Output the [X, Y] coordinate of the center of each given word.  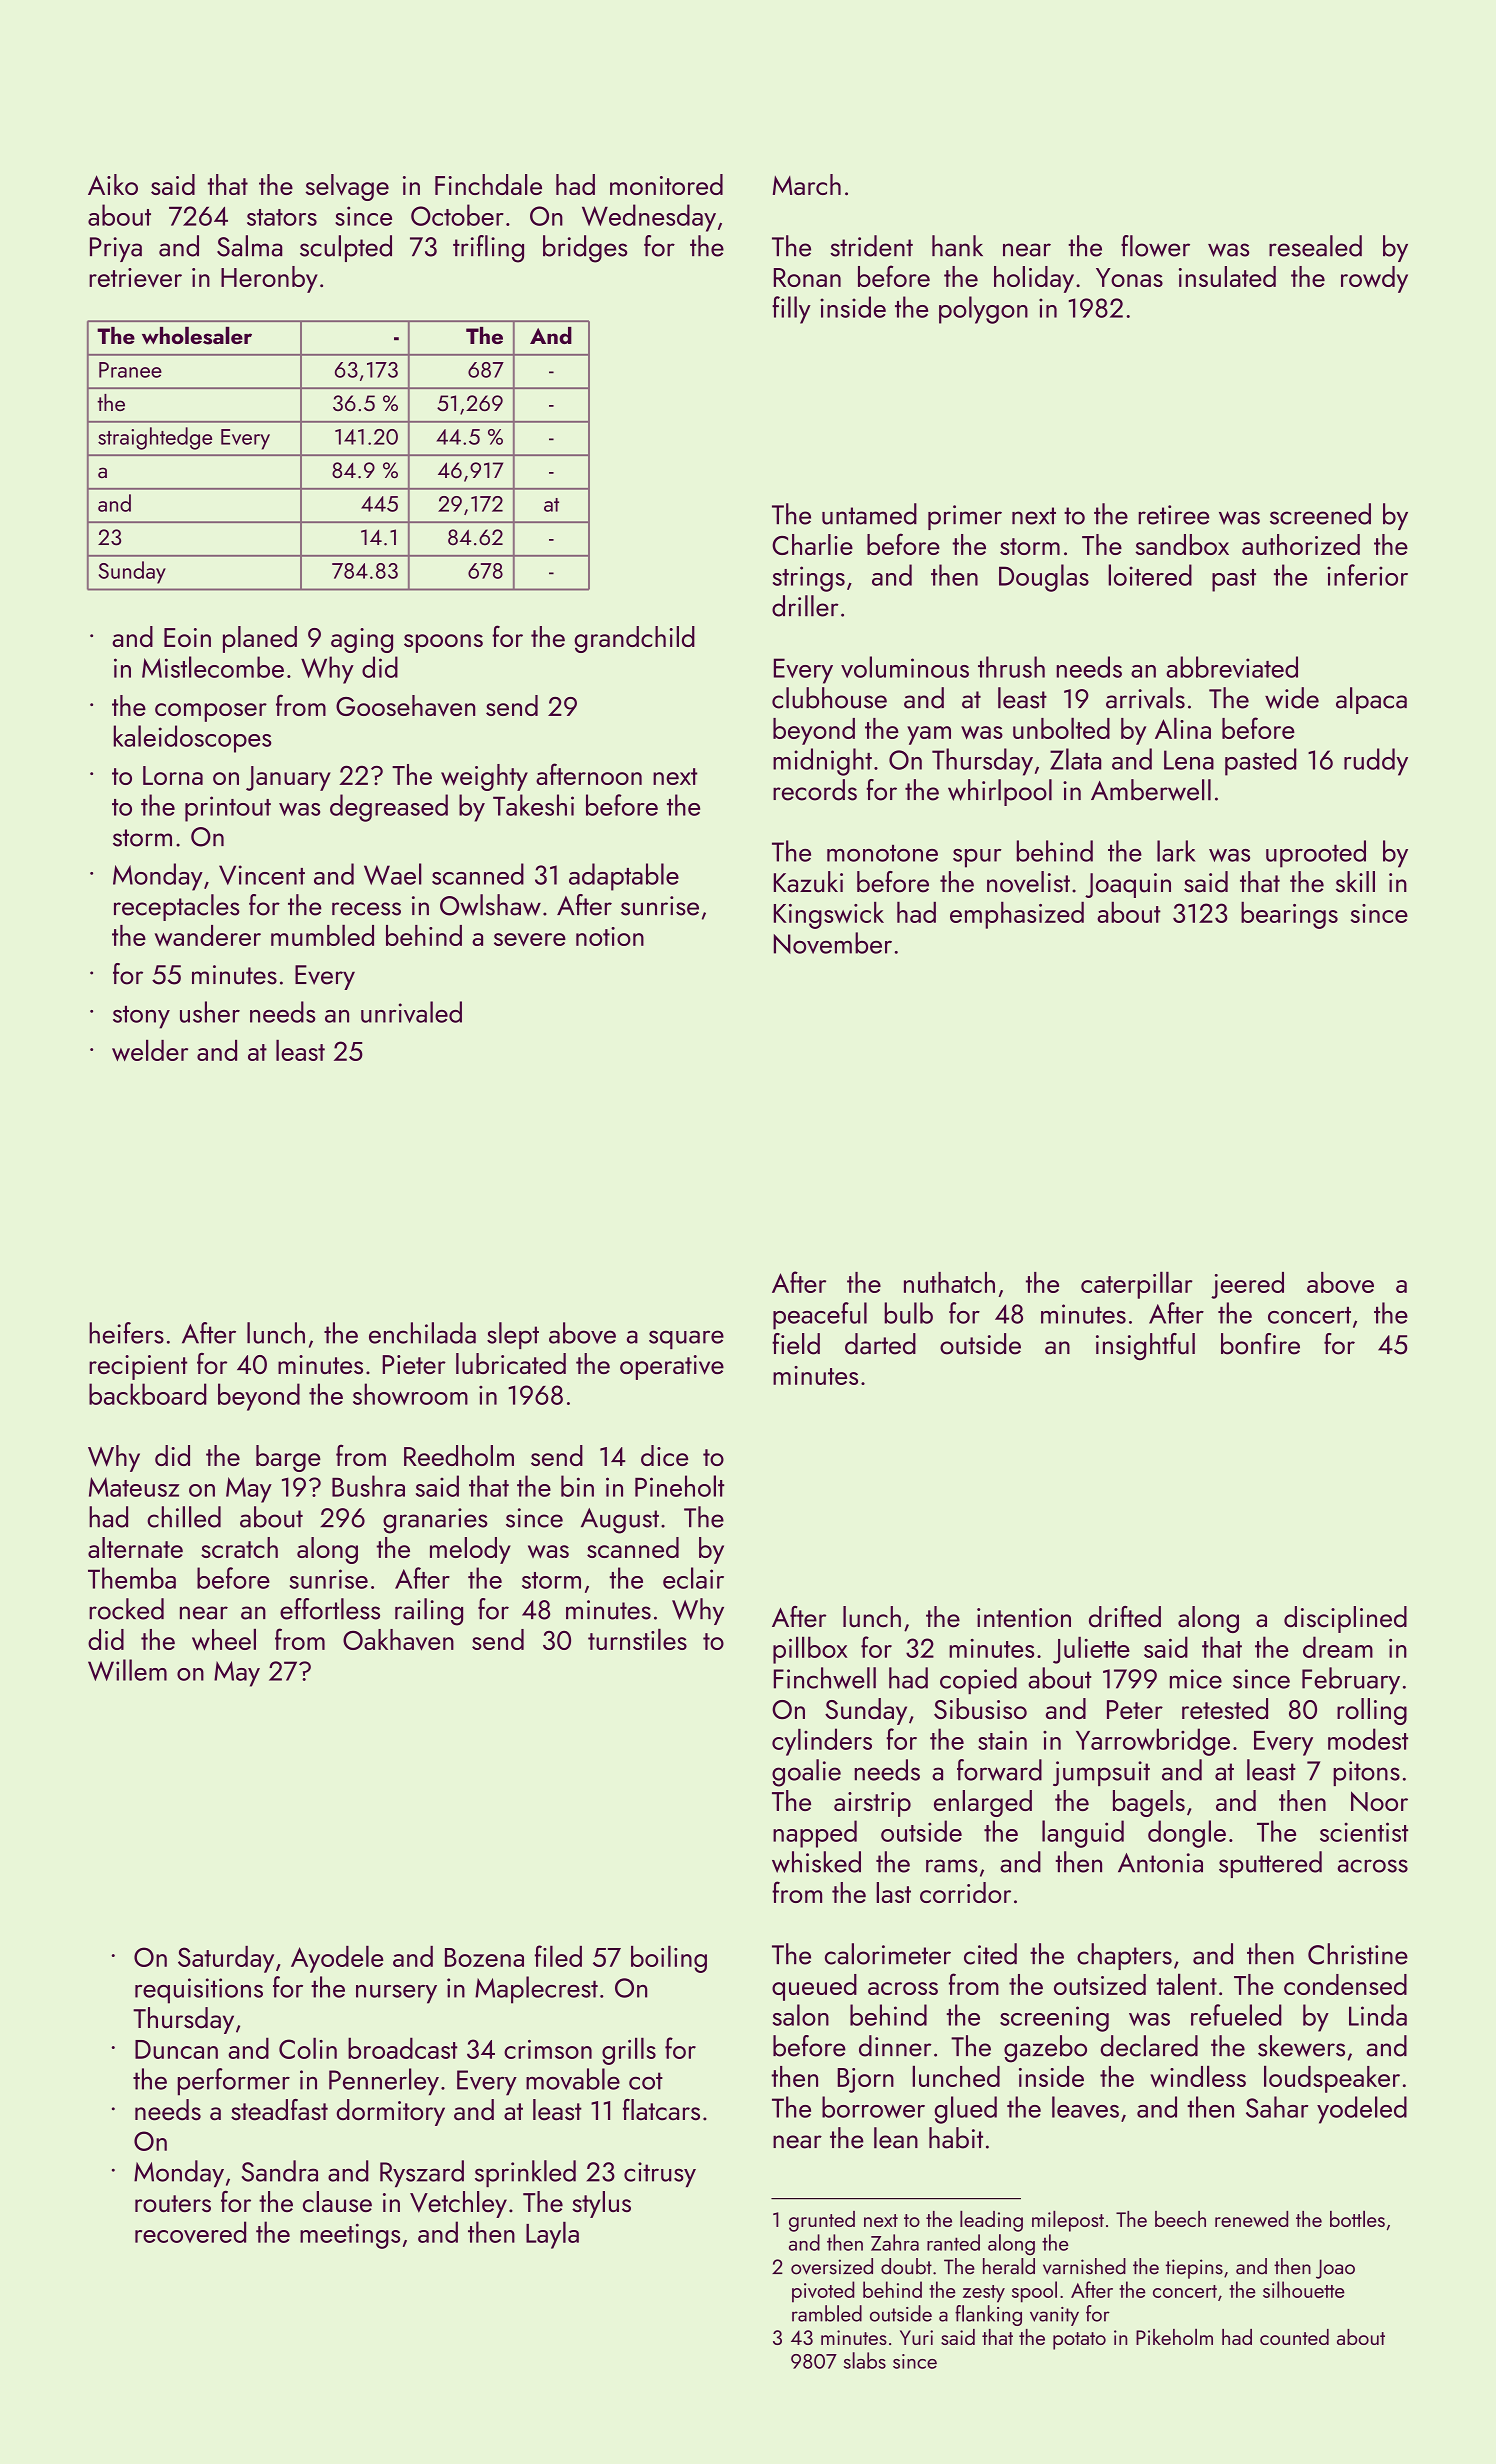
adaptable [624, 877]
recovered [190, 2232]
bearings [1289, 915]
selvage [347, 187]
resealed [1315, 246]
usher [210, 1012]
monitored [666, 184]
